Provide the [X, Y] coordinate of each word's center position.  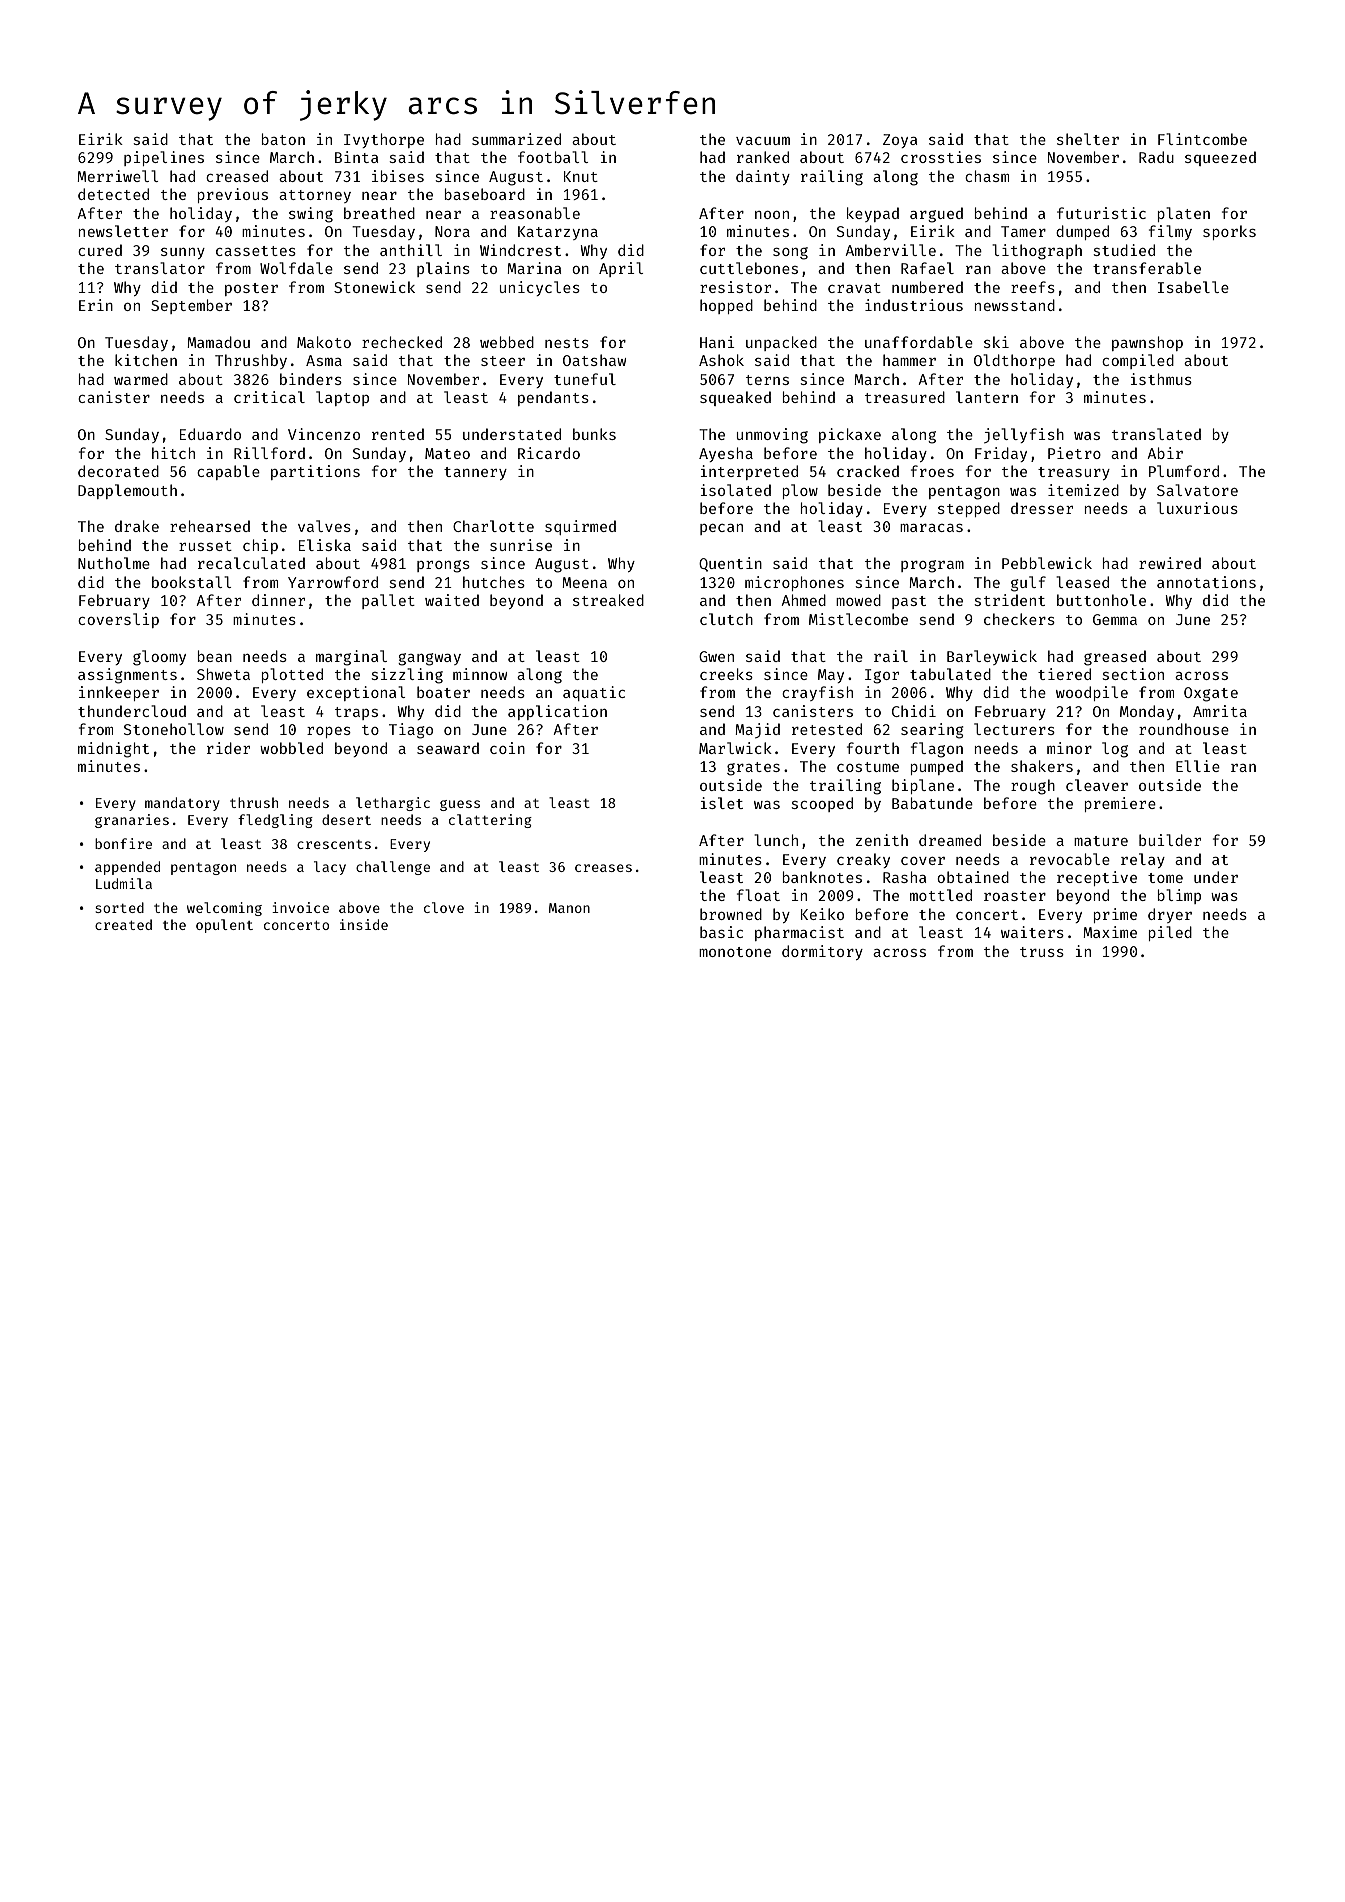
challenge [393, 868]
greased [1115, 658]
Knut [581, 176]
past [909, 602]
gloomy [159, 658]
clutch [726, 619]
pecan [721, 529]
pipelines [164, 158]
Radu [1156, 157]
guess [460, 805]
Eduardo [210, 434]
